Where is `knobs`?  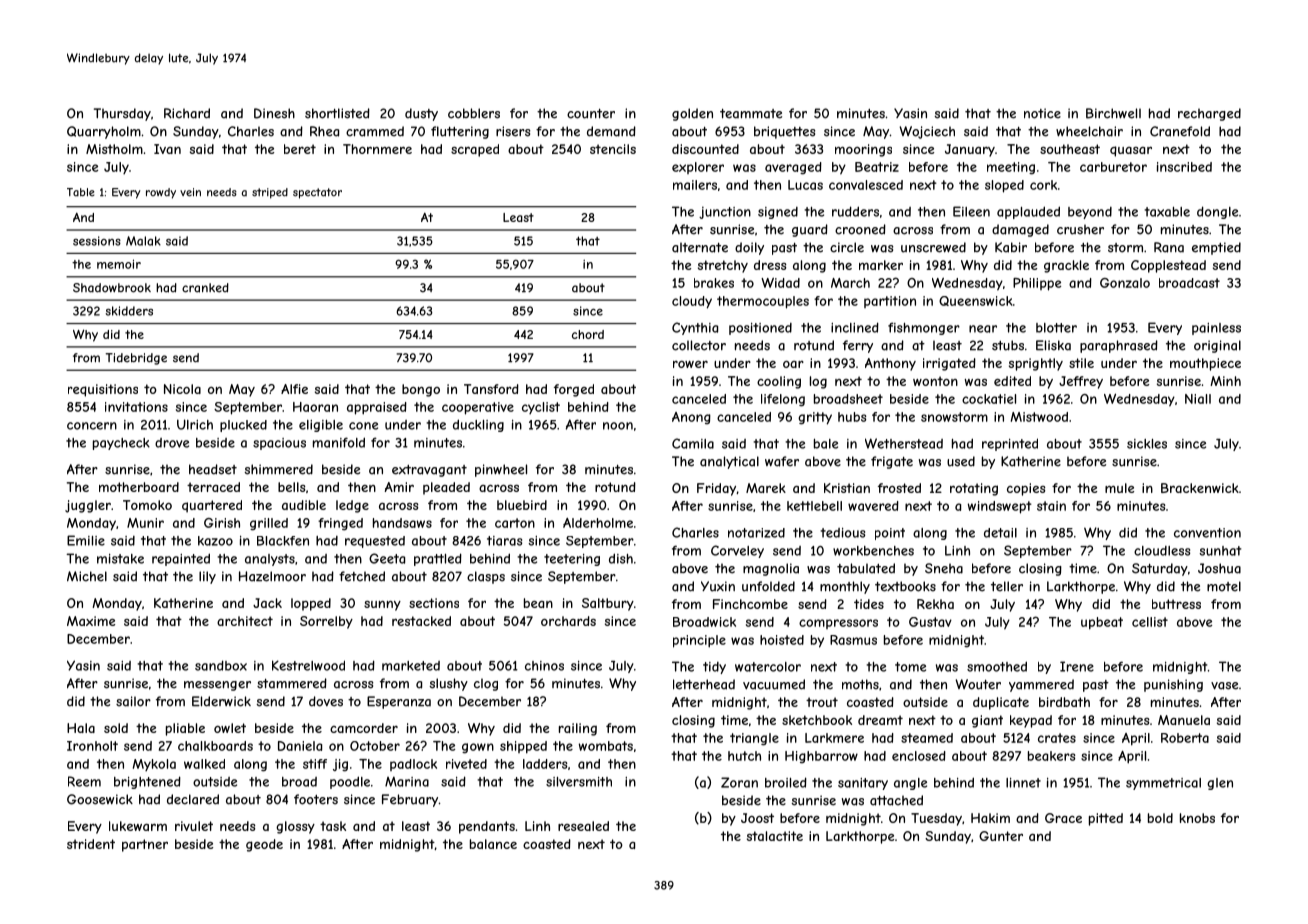 knobs is located at coordinates (1197, 818).
